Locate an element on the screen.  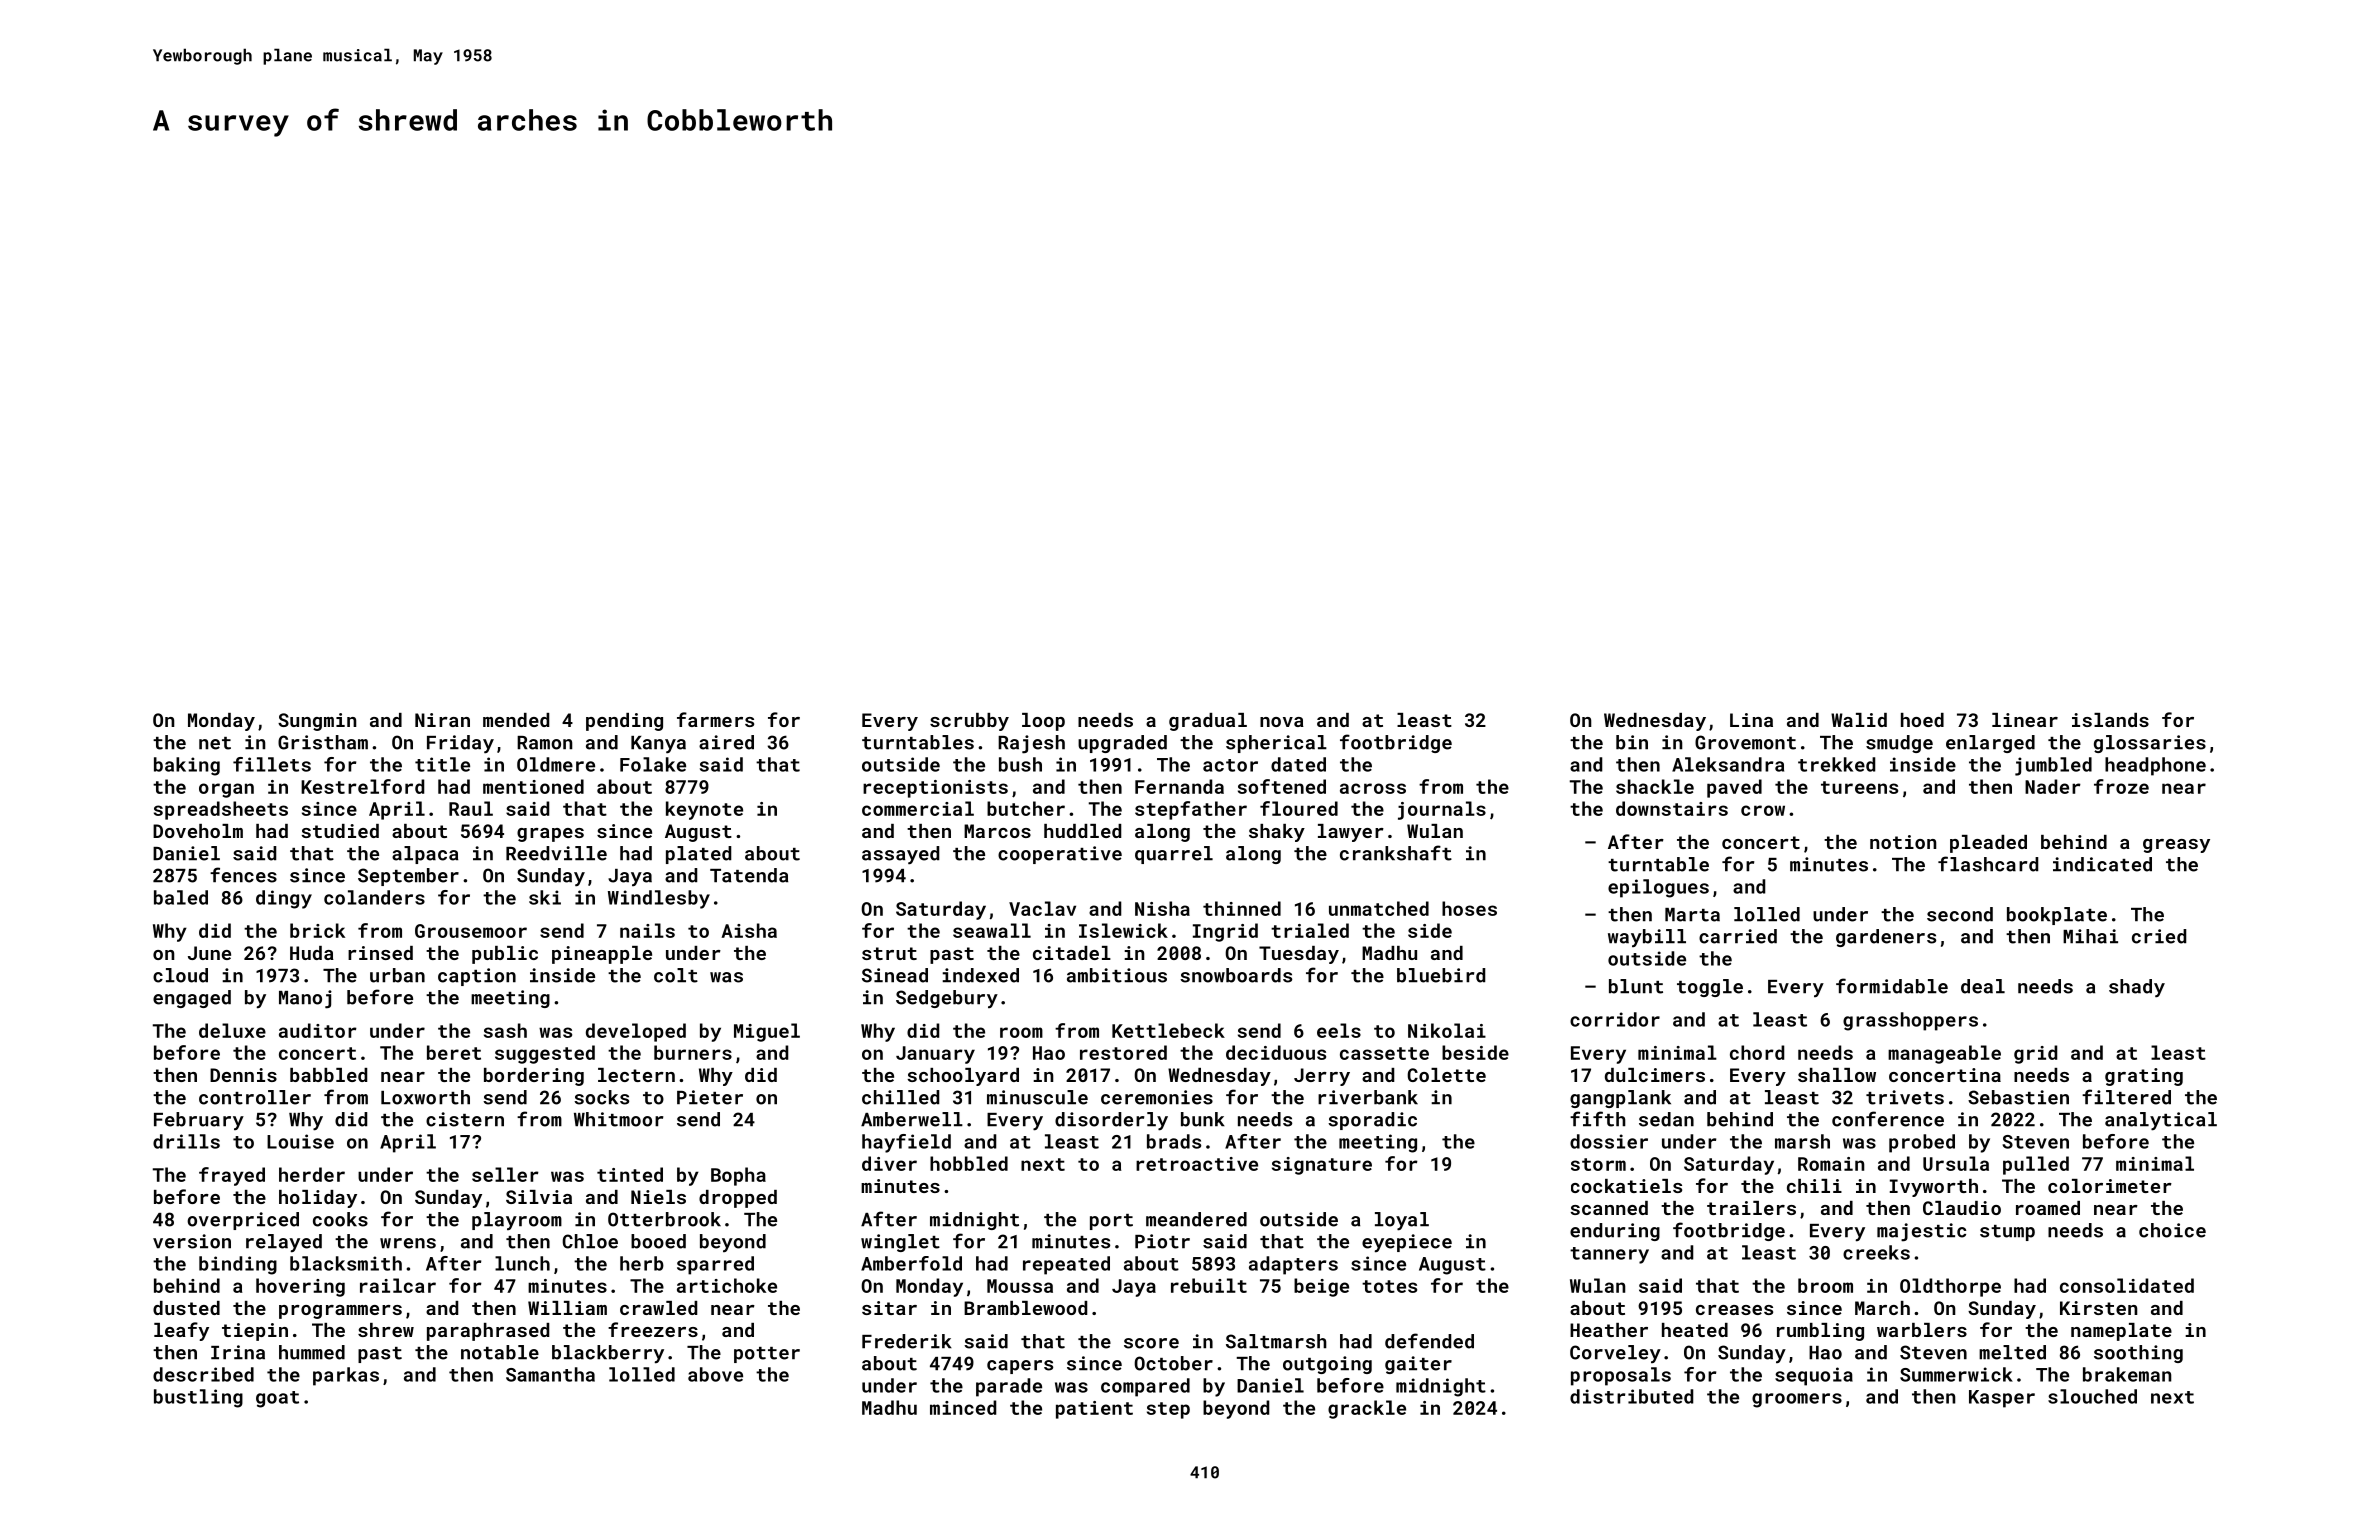
grackle is located at coordinates (1367, 1409).
